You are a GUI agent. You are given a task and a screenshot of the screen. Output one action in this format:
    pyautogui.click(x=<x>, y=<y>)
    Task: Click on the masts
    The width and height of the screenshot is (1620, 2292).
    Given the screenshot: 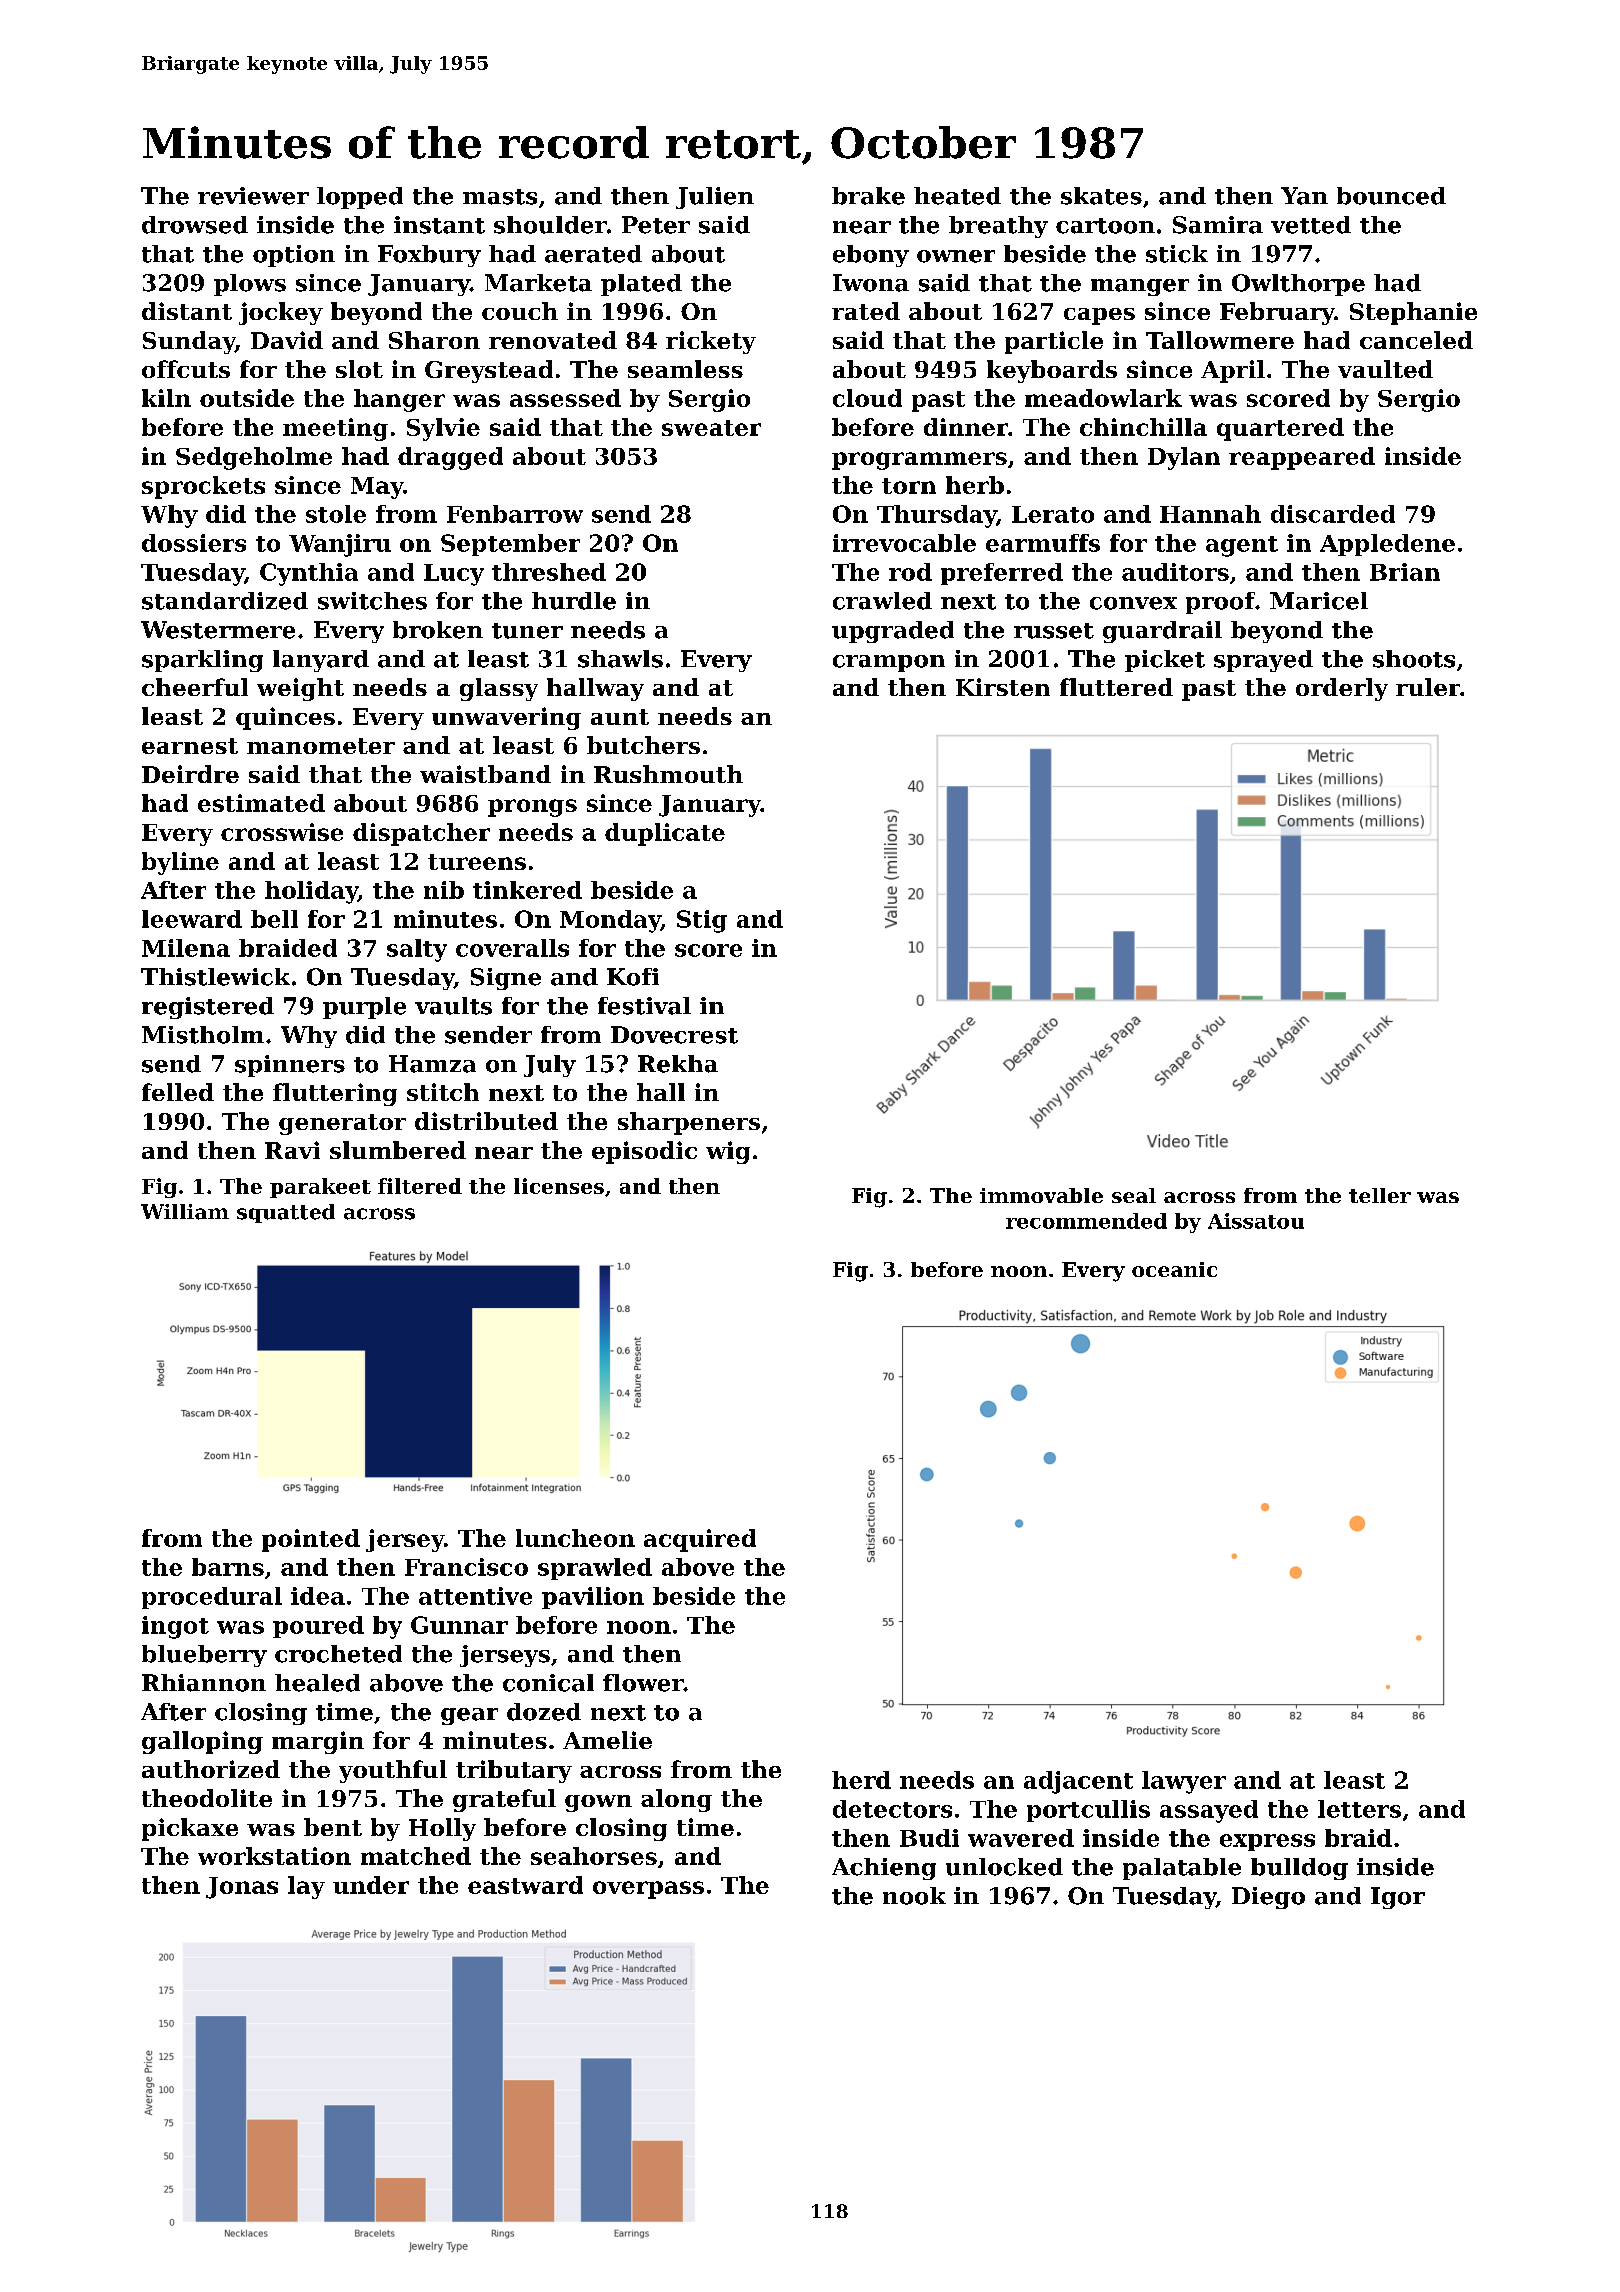 What is the action you would take?
    pyautogui.click(x=500, y=197)
